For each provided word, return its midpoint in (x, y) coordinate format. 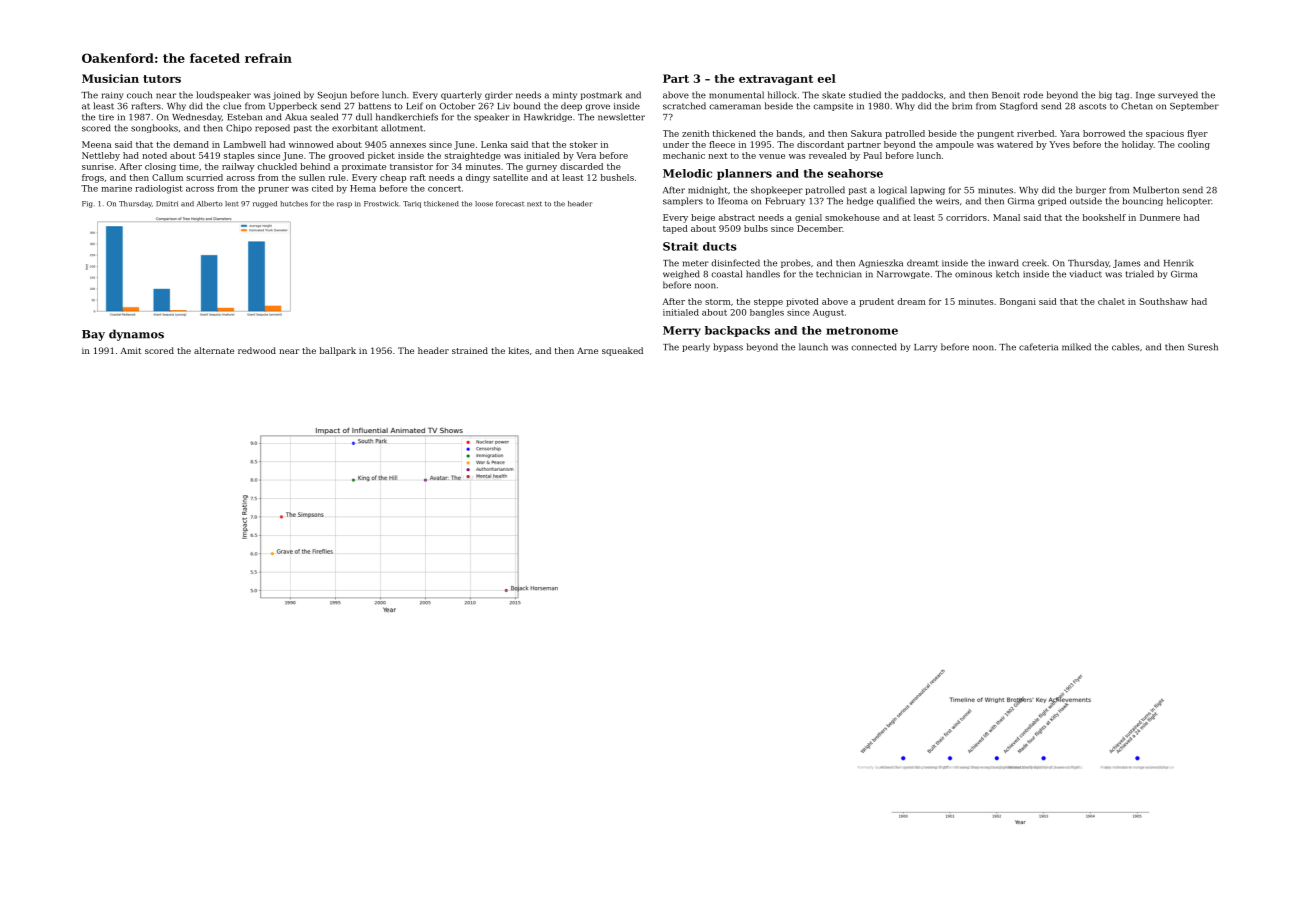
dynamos (136, 335)
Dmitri (167, 204)
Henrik (1178, 263)
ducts (720, 246)
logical (892, 190)
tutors (162, 79)
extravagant (776, 80)
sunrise (98, 166)
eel (827, 78)
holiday (1138, 145)
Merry (682, 331)
